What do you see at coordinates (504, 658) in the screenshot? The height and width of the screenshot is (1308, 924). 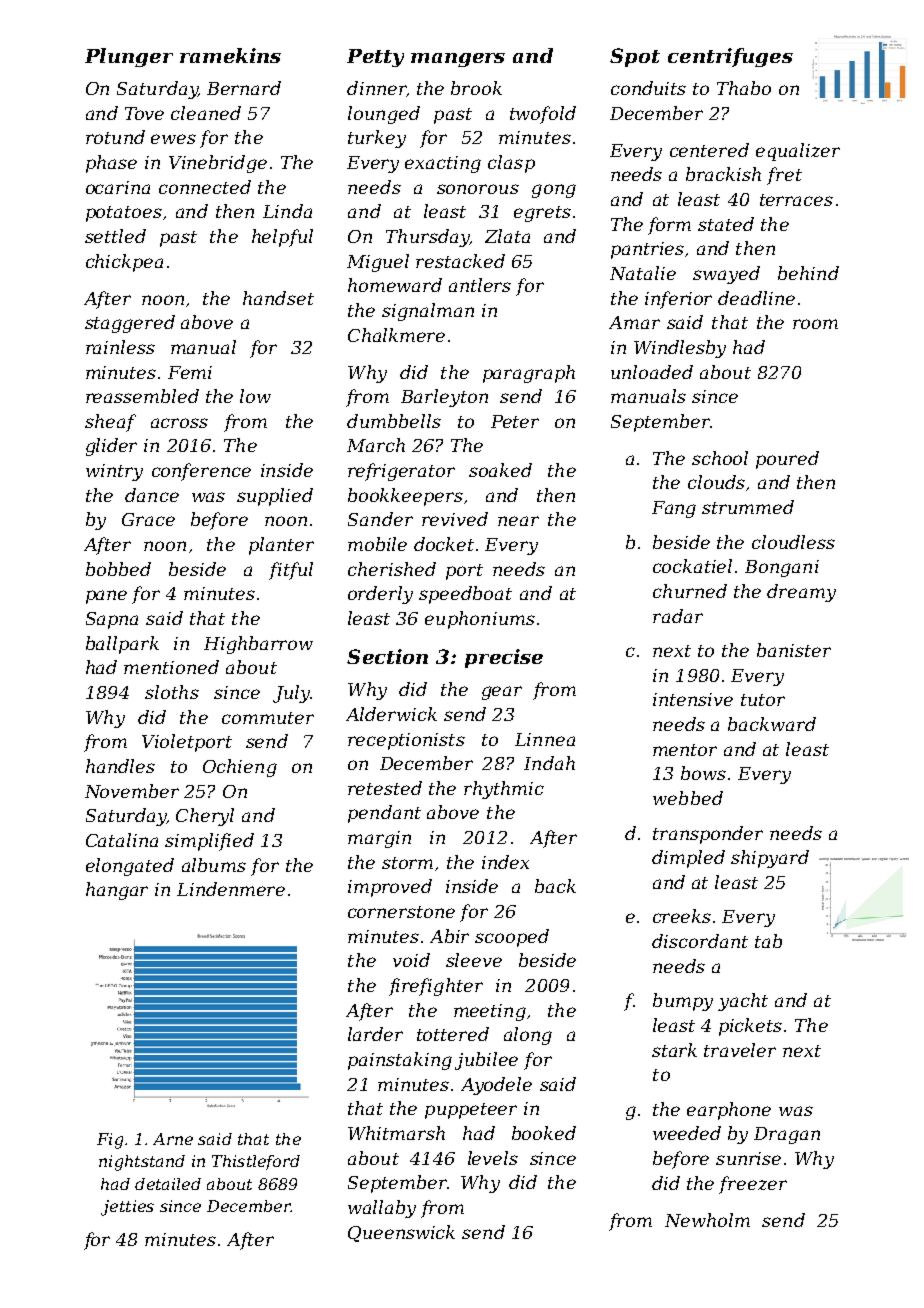 I see `precise` at bounding box center [504, 658].
